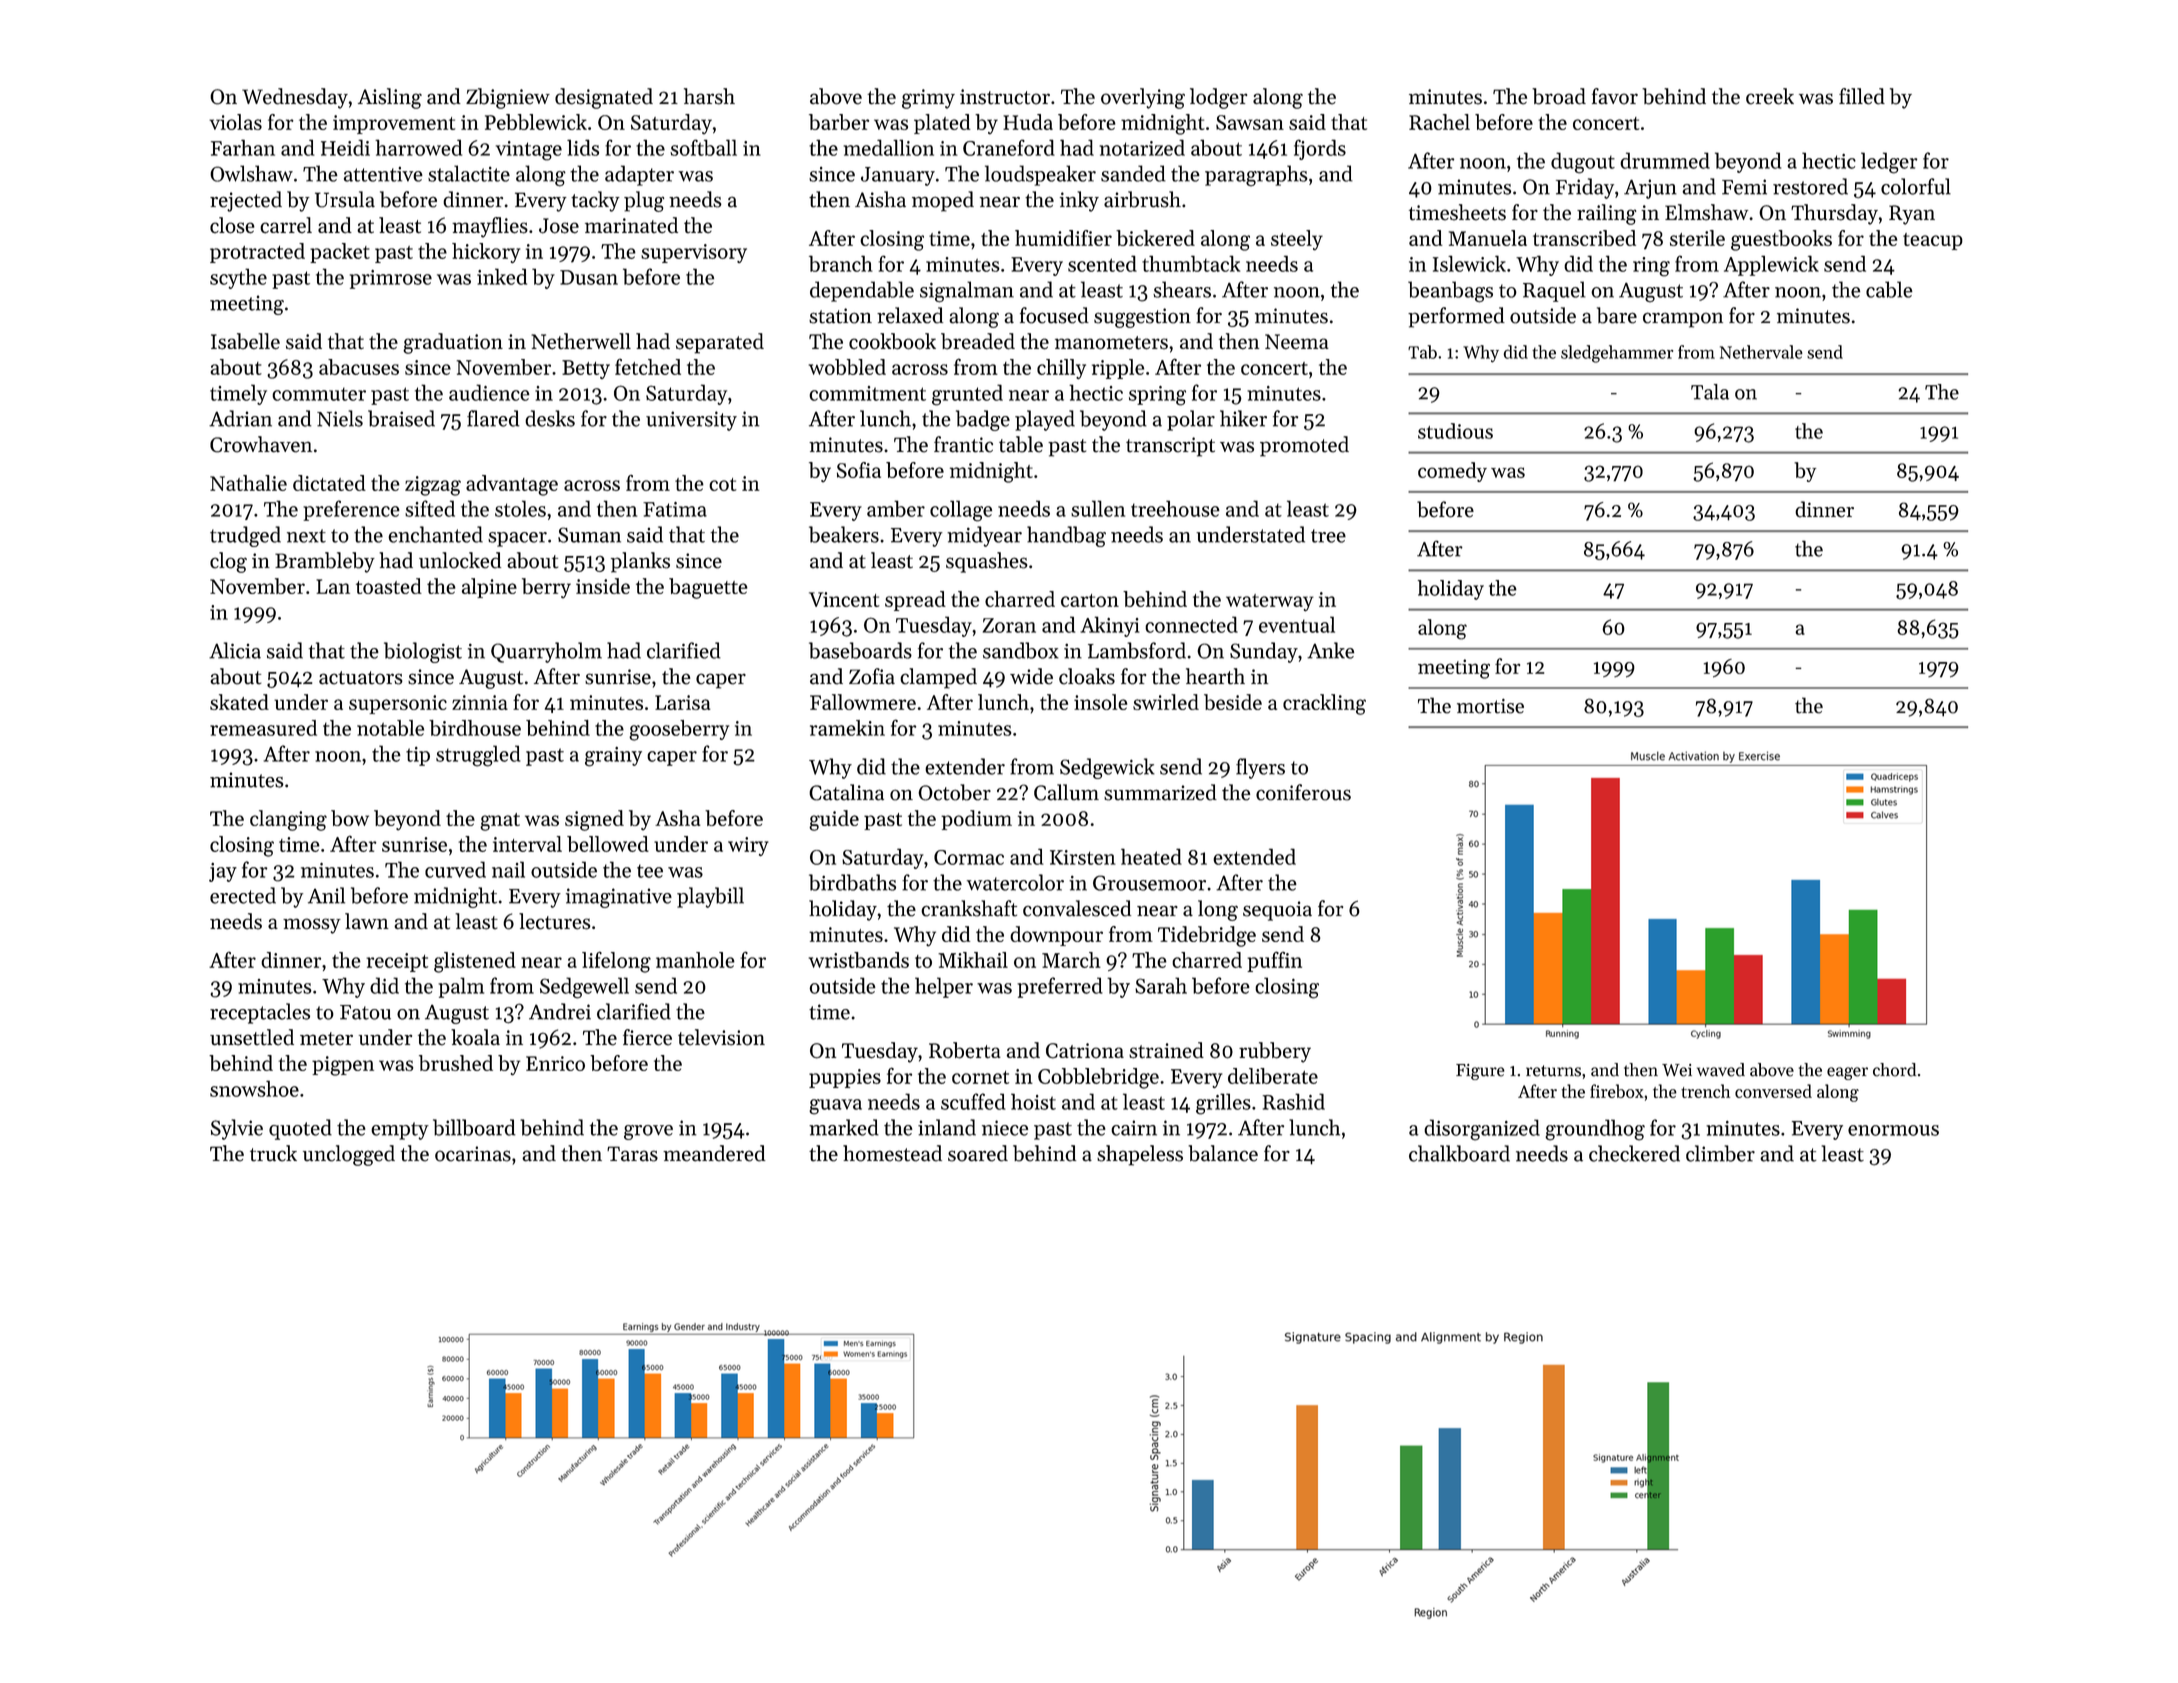 Image resolution: width=2178 pixels, height=1683 pixels. Describe the element at coordinates (1452, 472) in the page. I see `comedy` at that location.
